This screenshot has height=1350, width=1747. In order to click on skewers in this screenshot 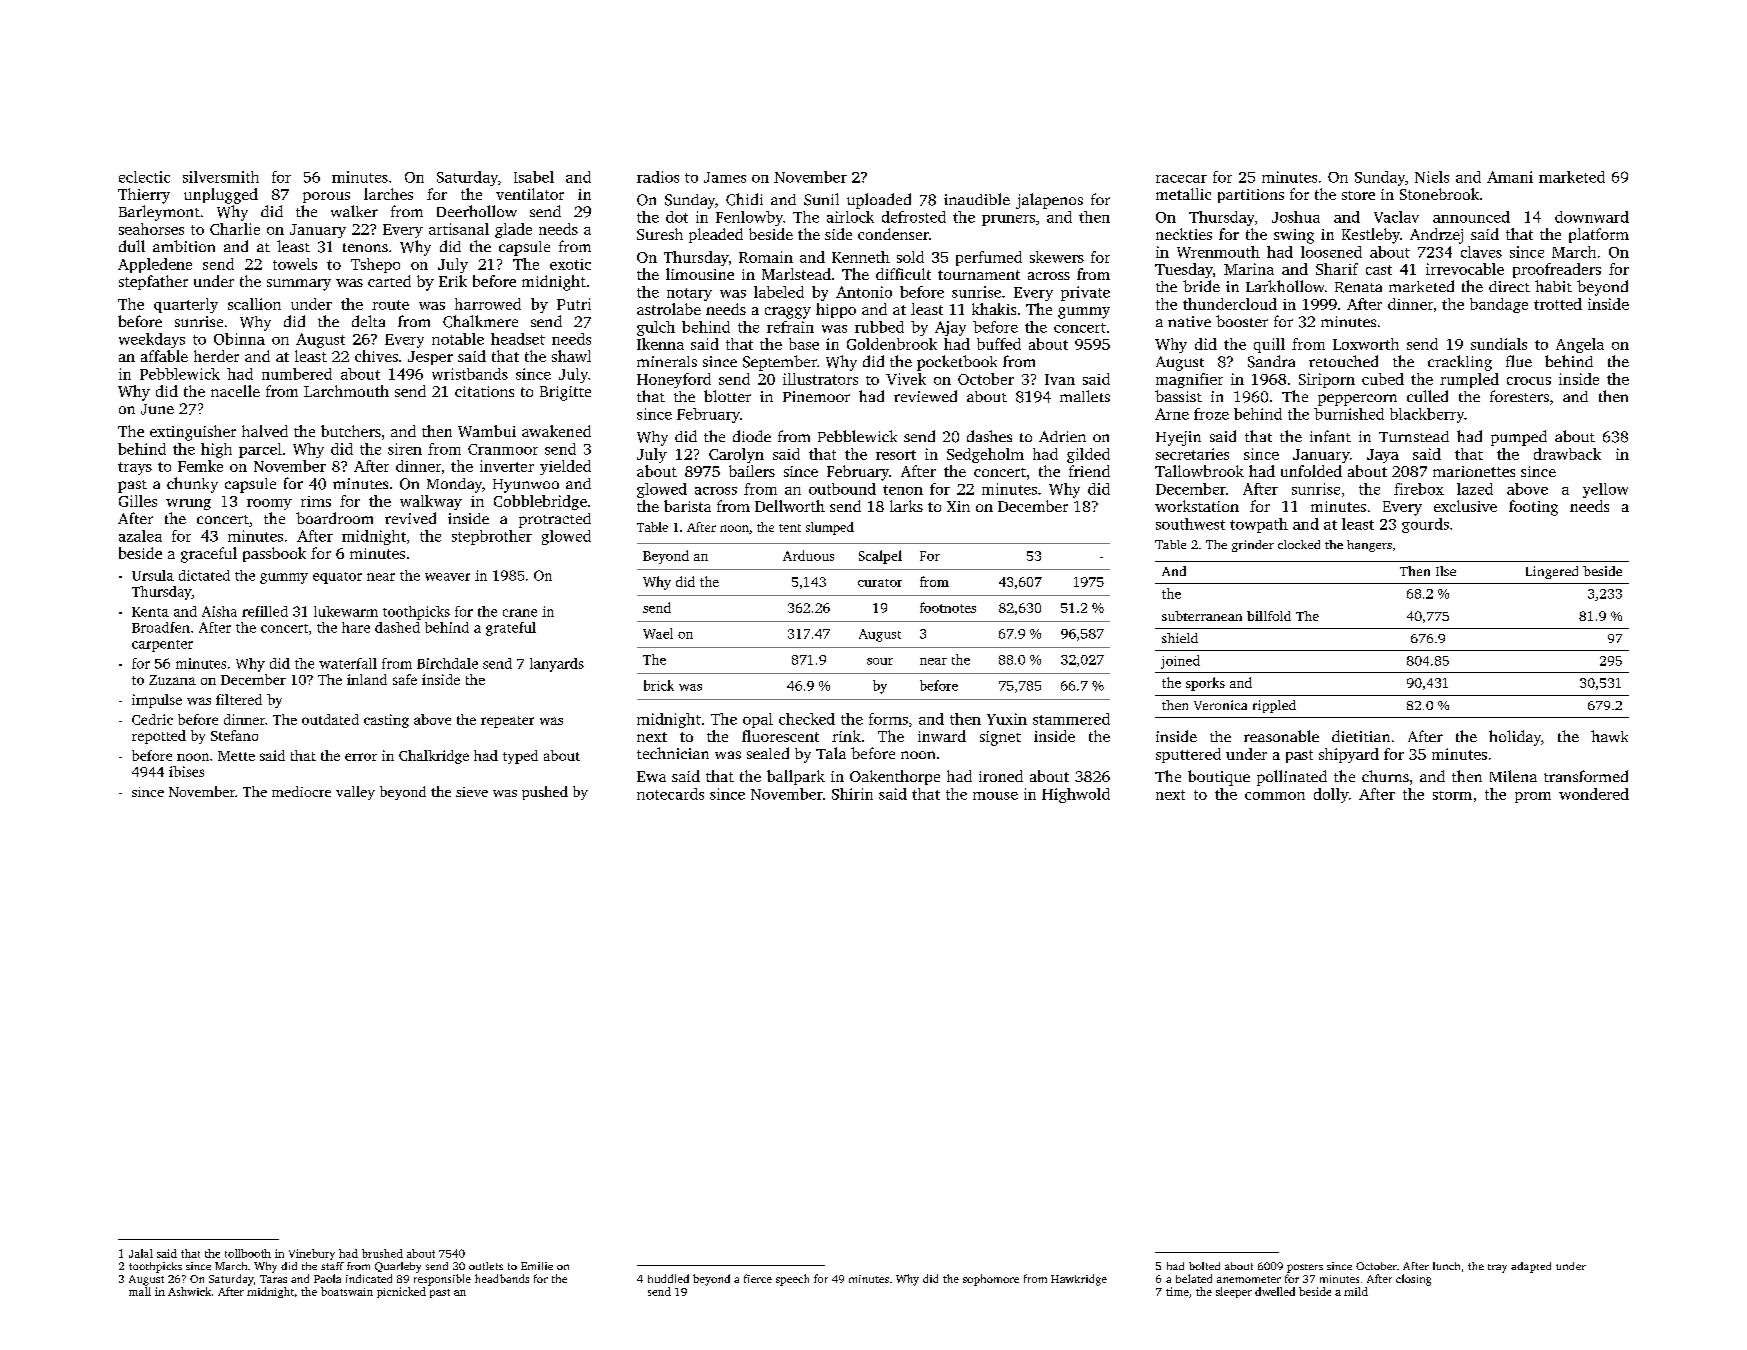, I will do `click(1057, 257)`.
